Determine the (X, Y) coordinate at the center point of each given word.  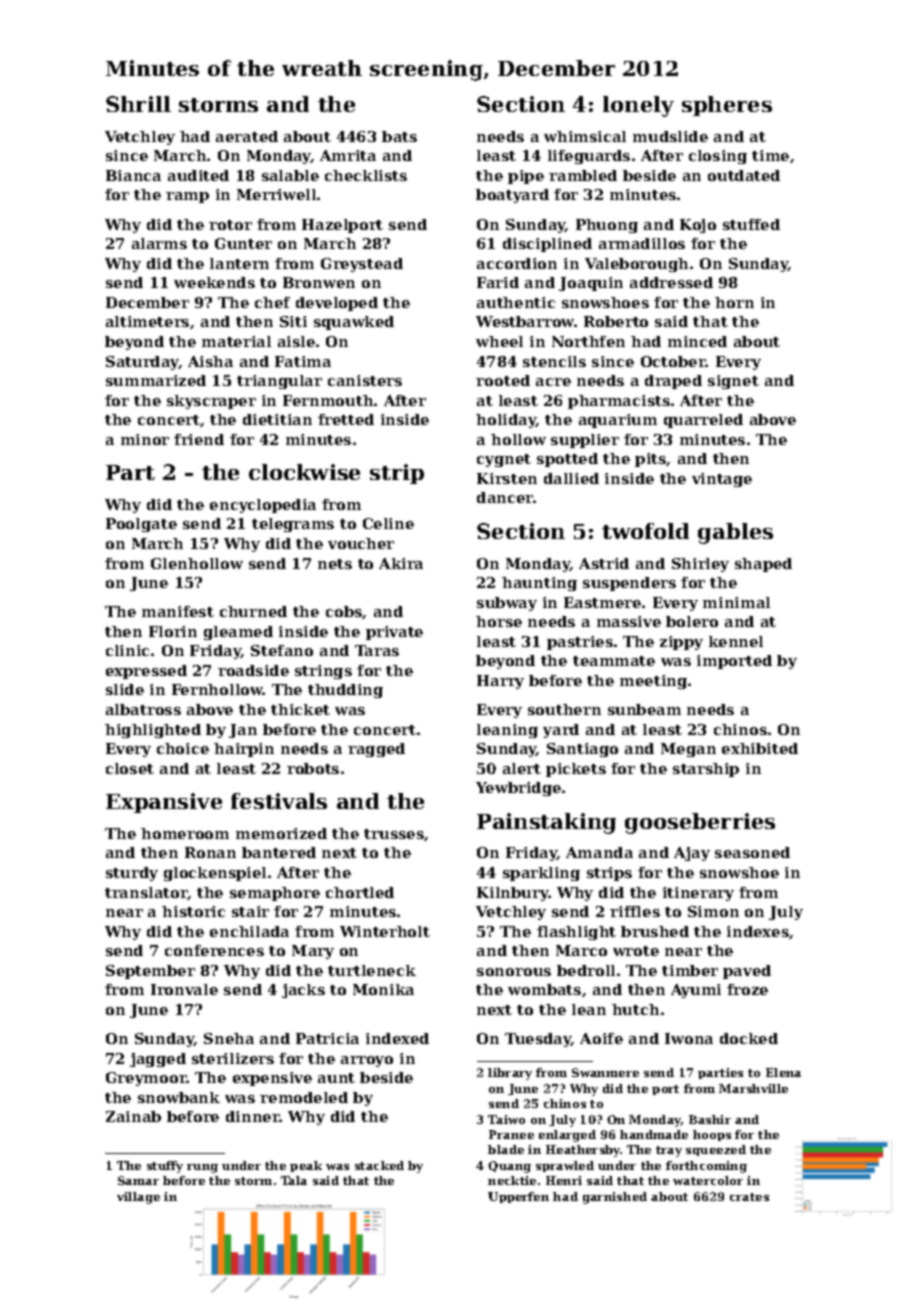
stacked (379, 1165)
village (138, 1198)
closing (718, 157)
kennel (736, 641)
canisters (365, 380)
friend (199, 439)
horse (499, 621)
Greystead (362, 265)
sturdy (132, 874)
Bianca (133, 175)
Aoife (601, 1038)
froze (747, 989)
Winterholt (385, 931)
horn (734, 302)
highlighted (153, 731)
